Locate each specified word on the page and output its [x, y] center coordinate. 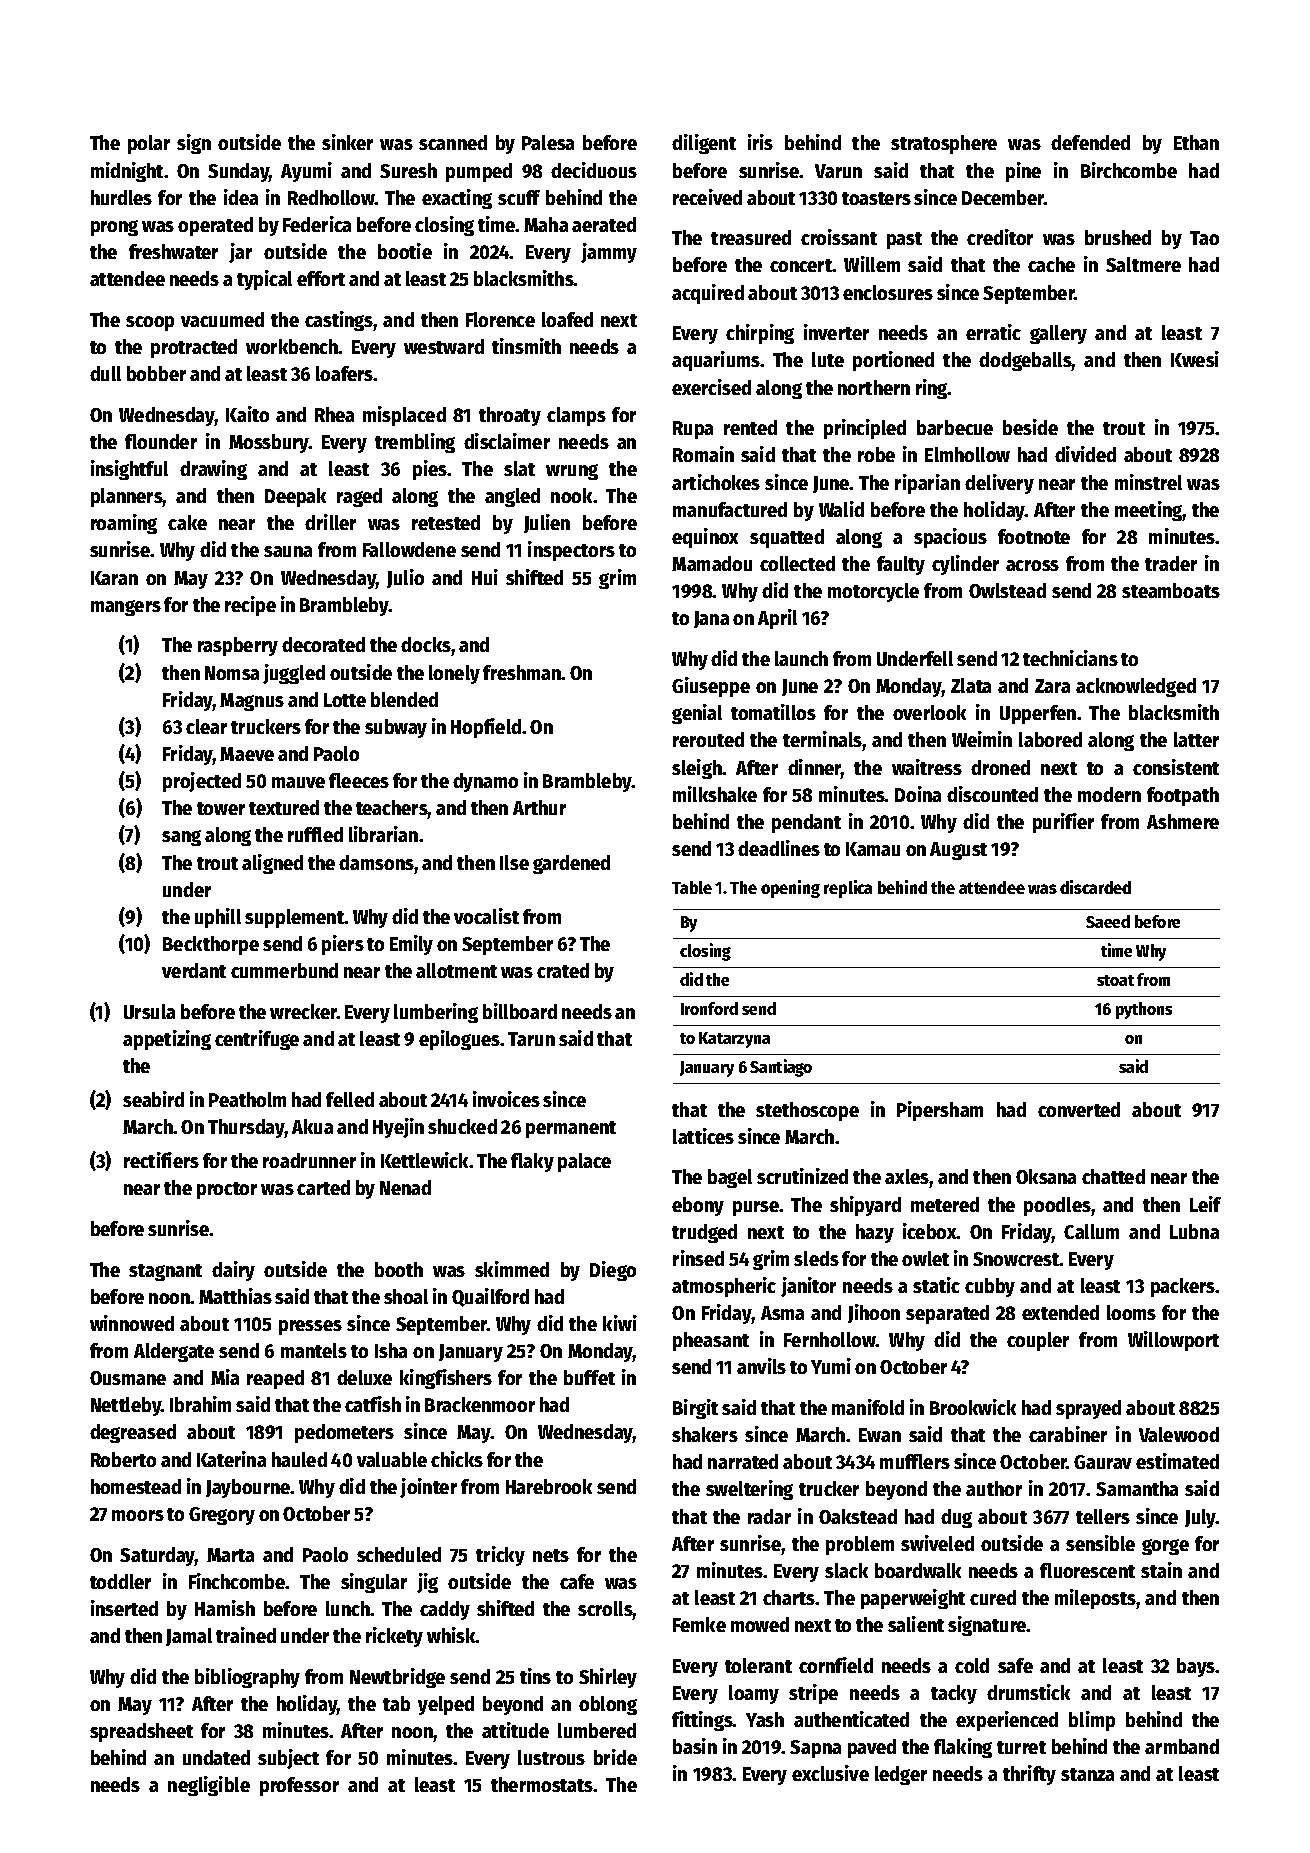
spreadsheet [141, 1732]
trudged [704, 1233]
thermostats [542, 1784]
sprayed [1088, 1409]
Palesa [548, 142]
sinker [347, 142]
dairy [233, 1271]
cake [187, 522]
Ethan [1196, 142]
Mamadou [712, 563]
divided [1085, 454]
